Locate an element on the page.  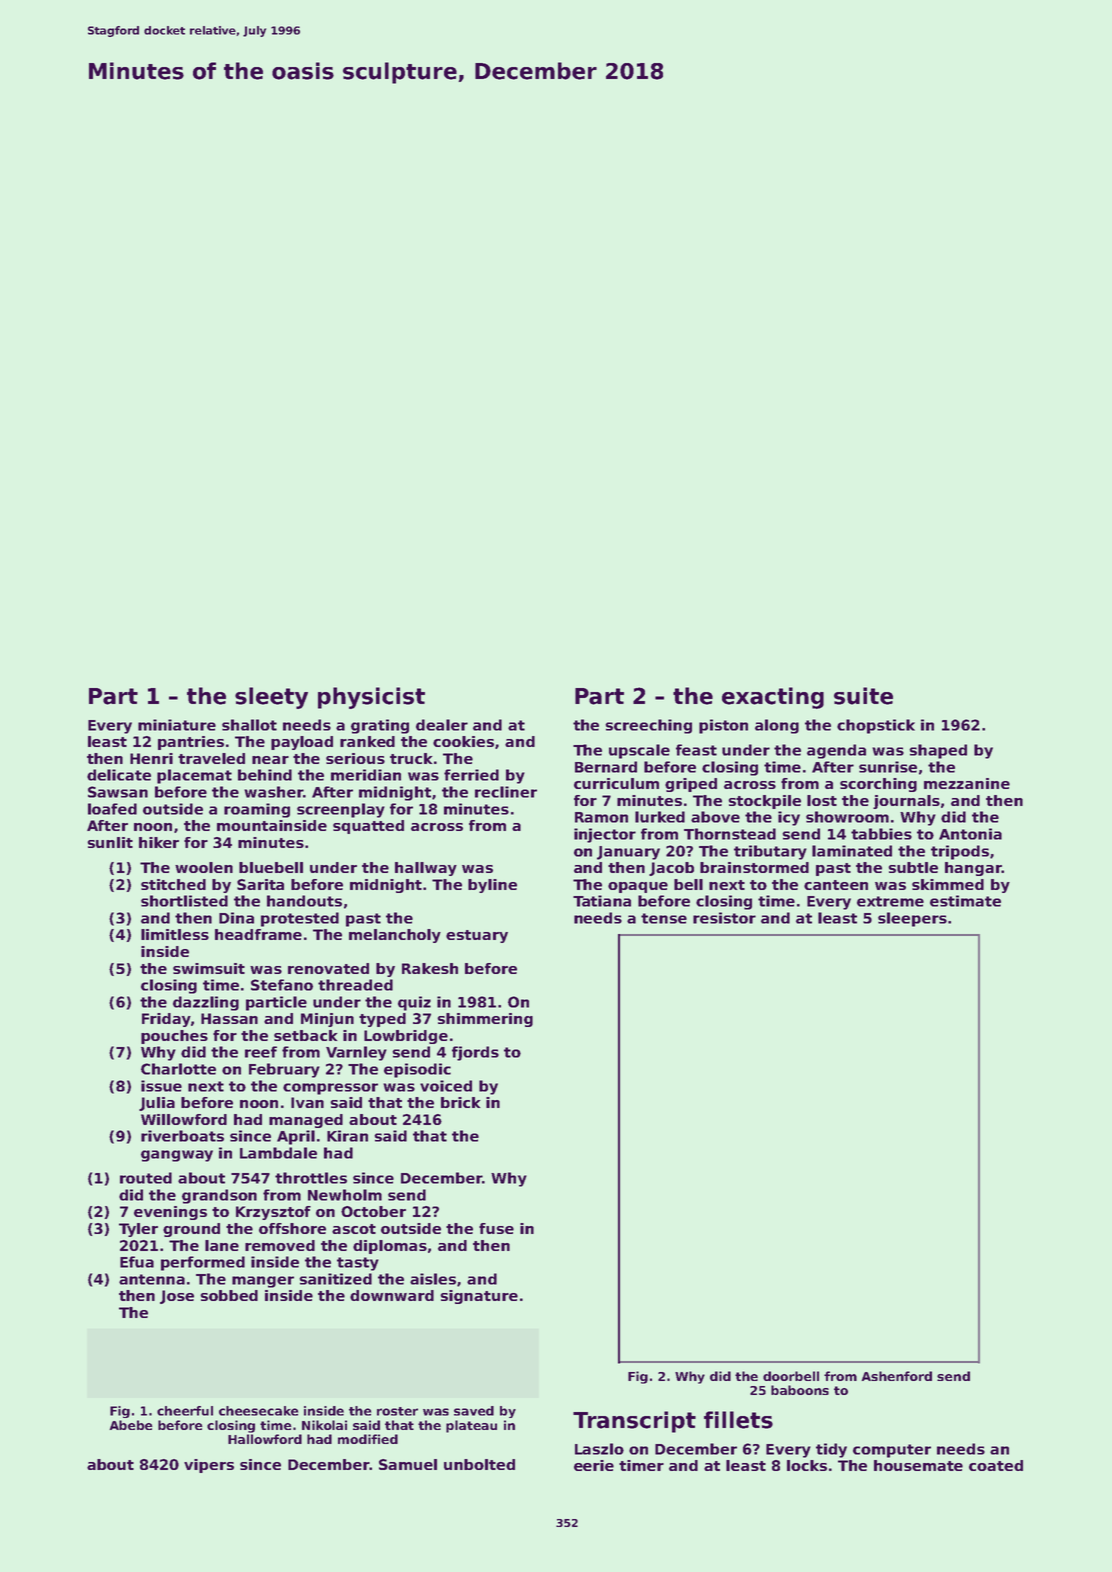
Ashenford is located at coordinates (897, 1376).
